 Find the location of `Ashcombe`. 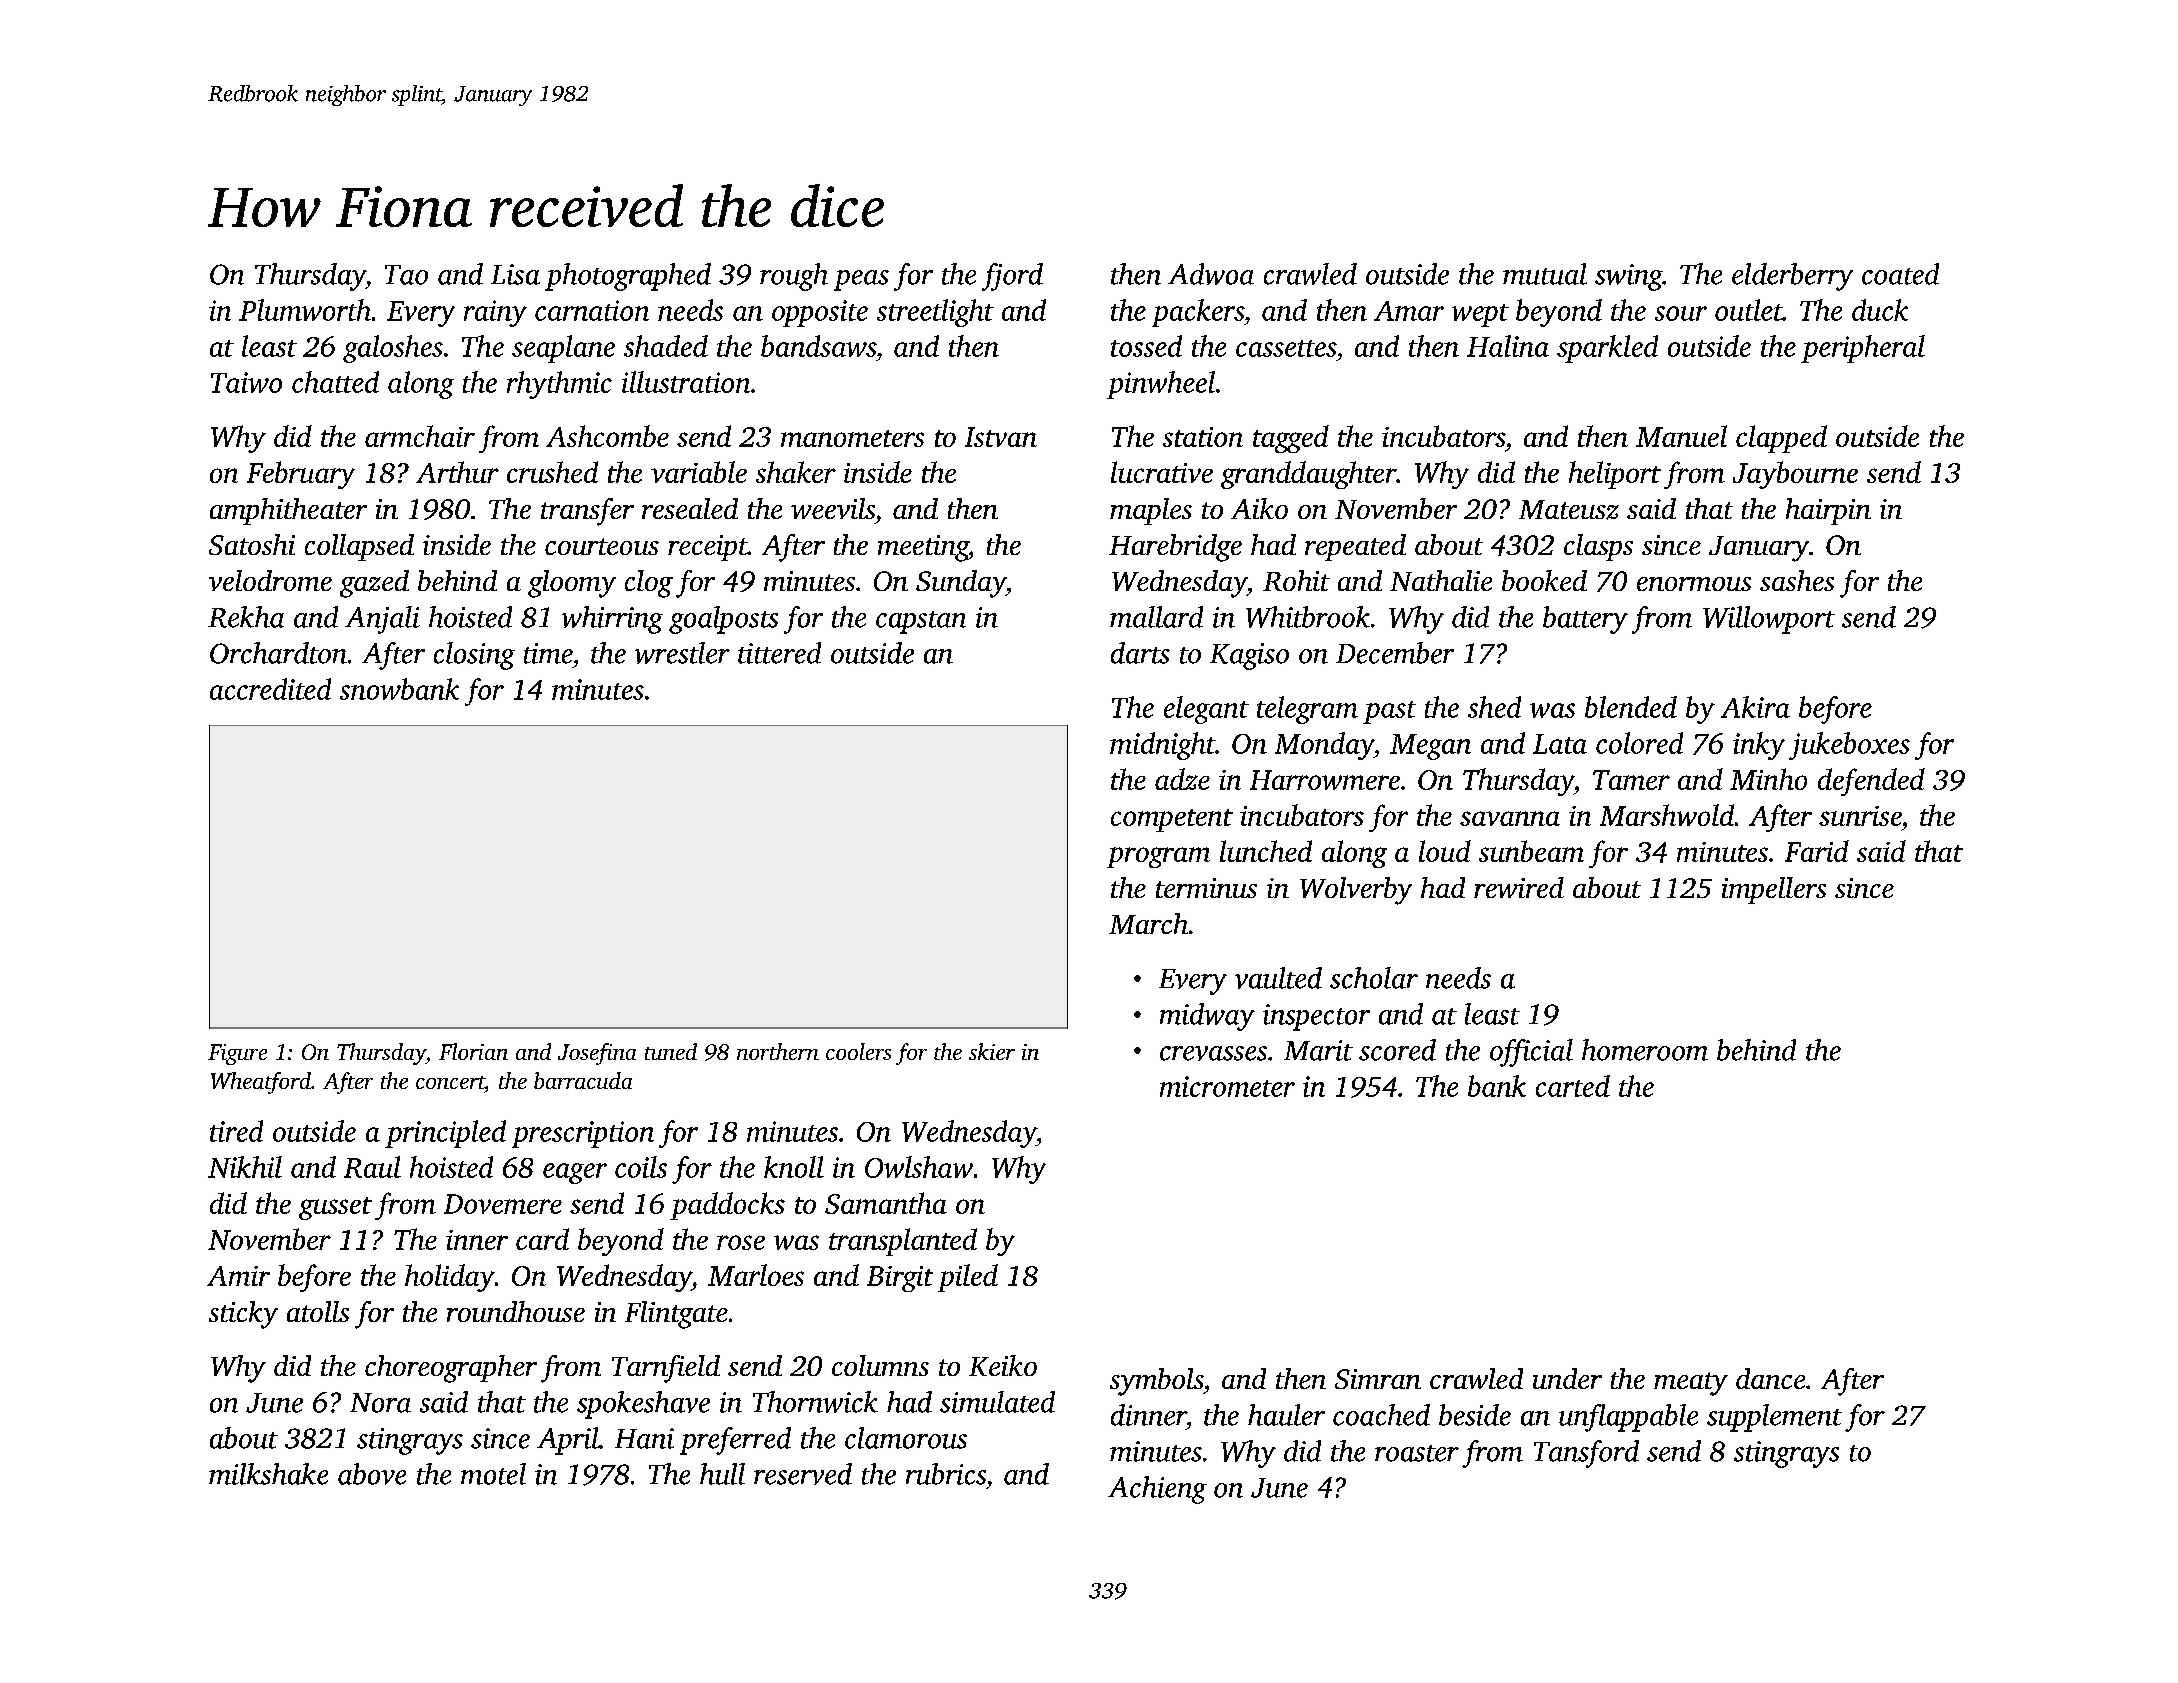

Ashcombe is located at coordinates (607, 436).
